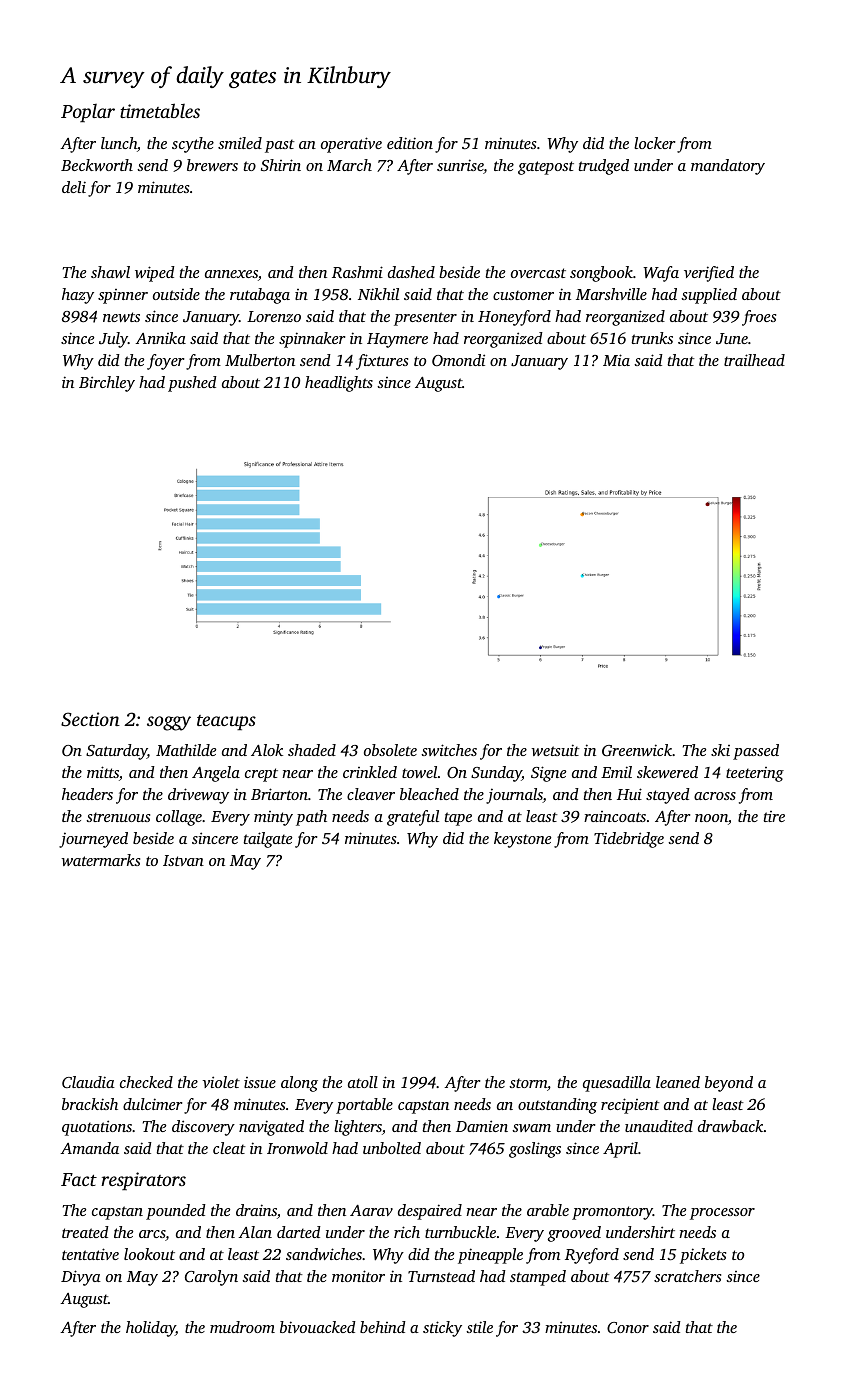 The image size is (849, 1400). What do you see at coordinates (382, 362) in the screenshot?
I see `fixtures` at bounding box center [382, 362].
